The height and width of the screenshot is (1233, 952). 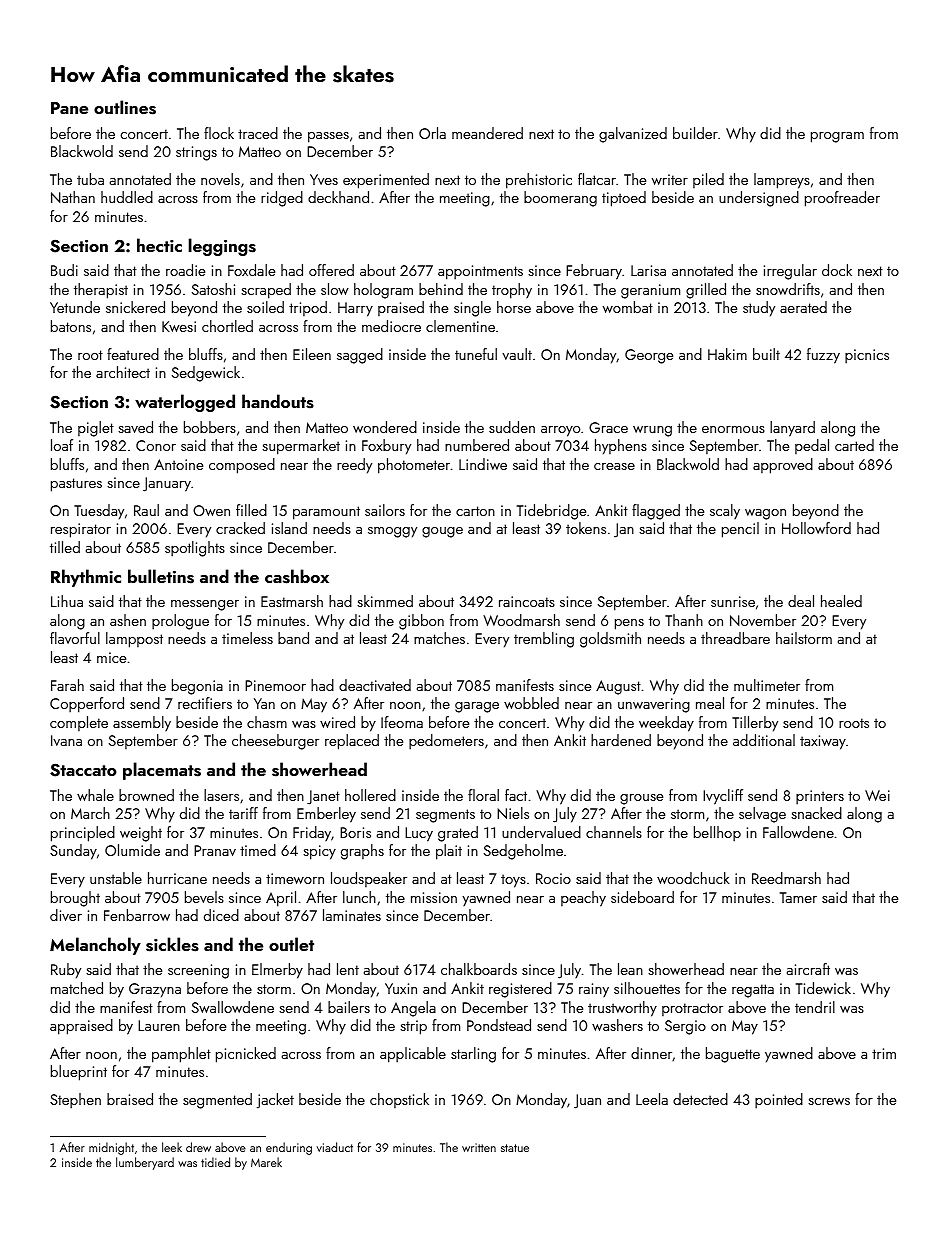 I want to click on sailors, so click(x=385, y=510).
